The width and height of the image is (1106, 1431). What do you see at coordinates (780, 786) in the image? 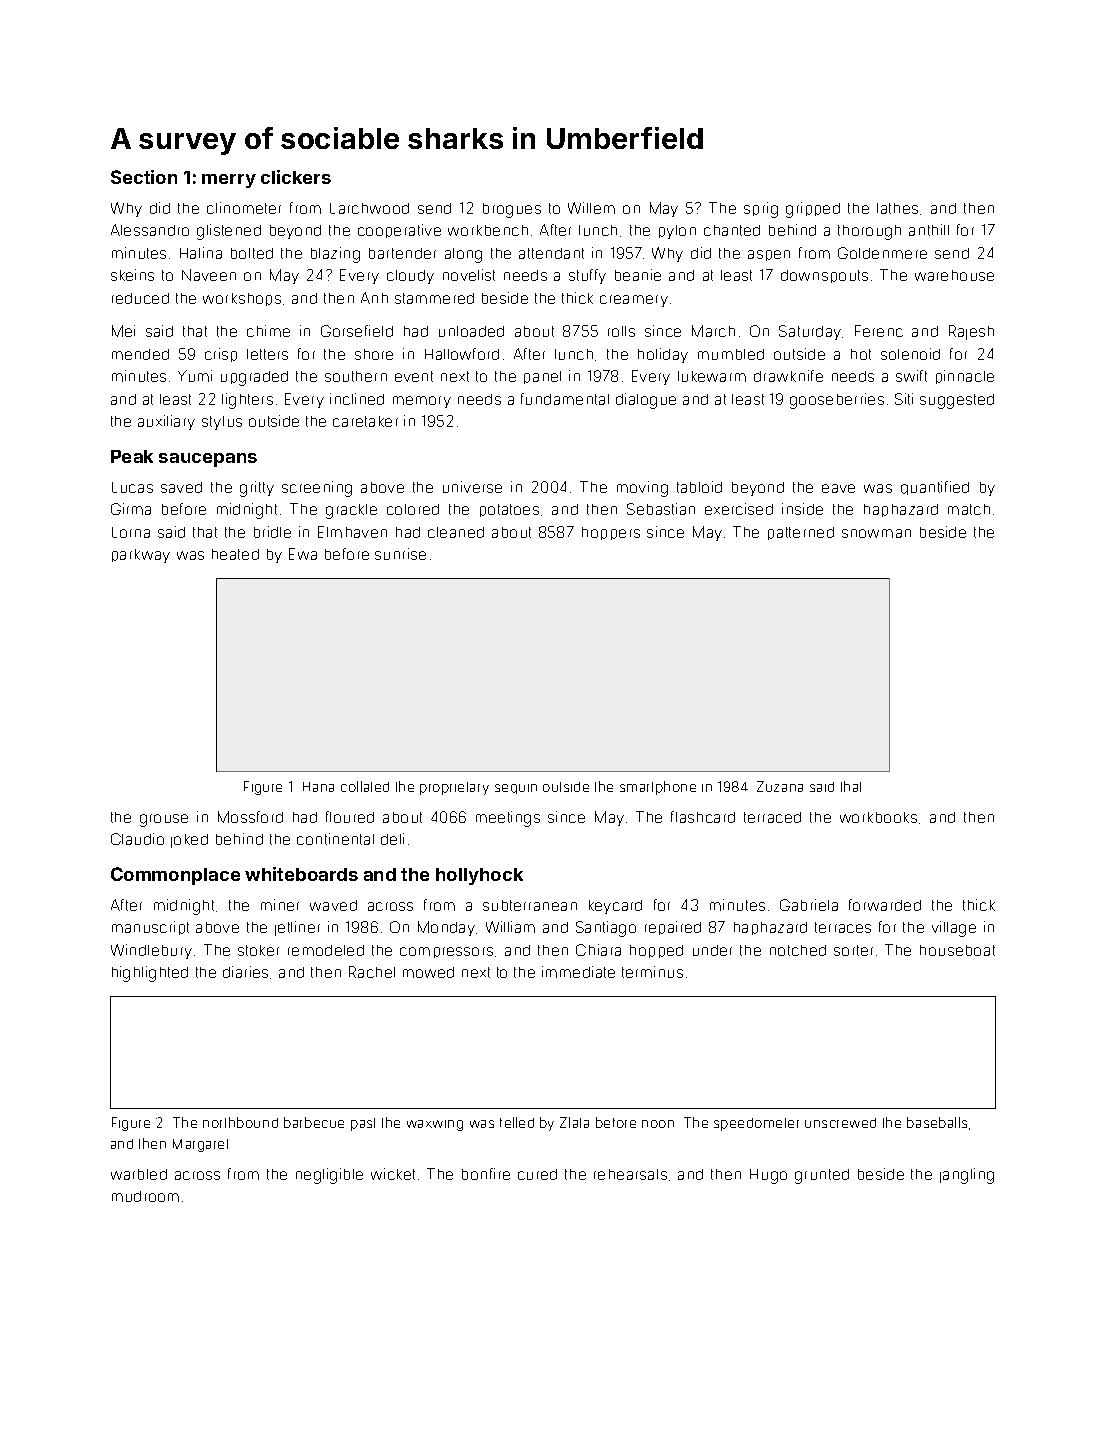
I see `Zuzana` at bounding box center [780, 786].
